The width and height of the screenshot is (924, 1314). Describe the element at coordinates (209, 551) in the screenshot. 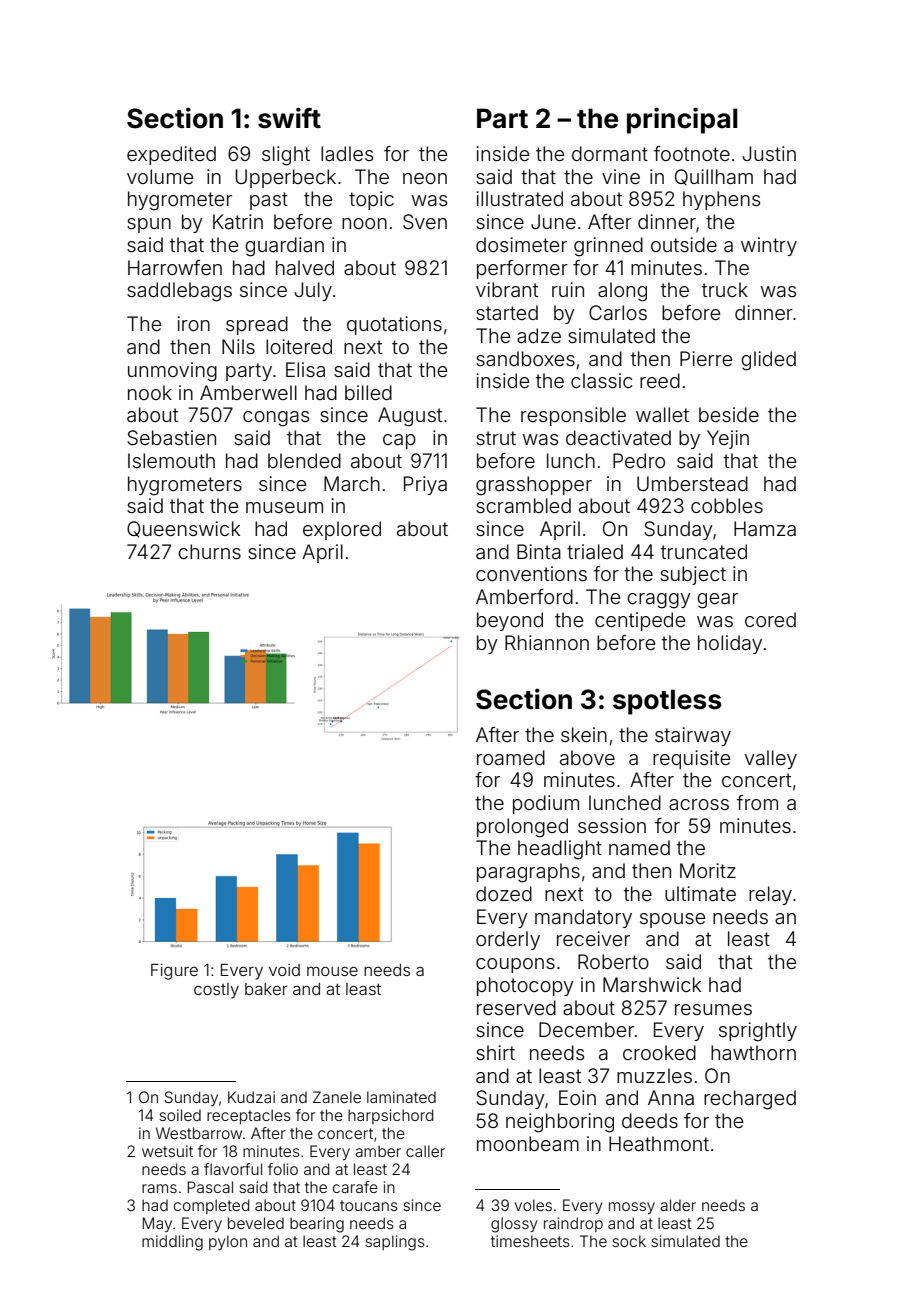

I see `churns` at that location.
